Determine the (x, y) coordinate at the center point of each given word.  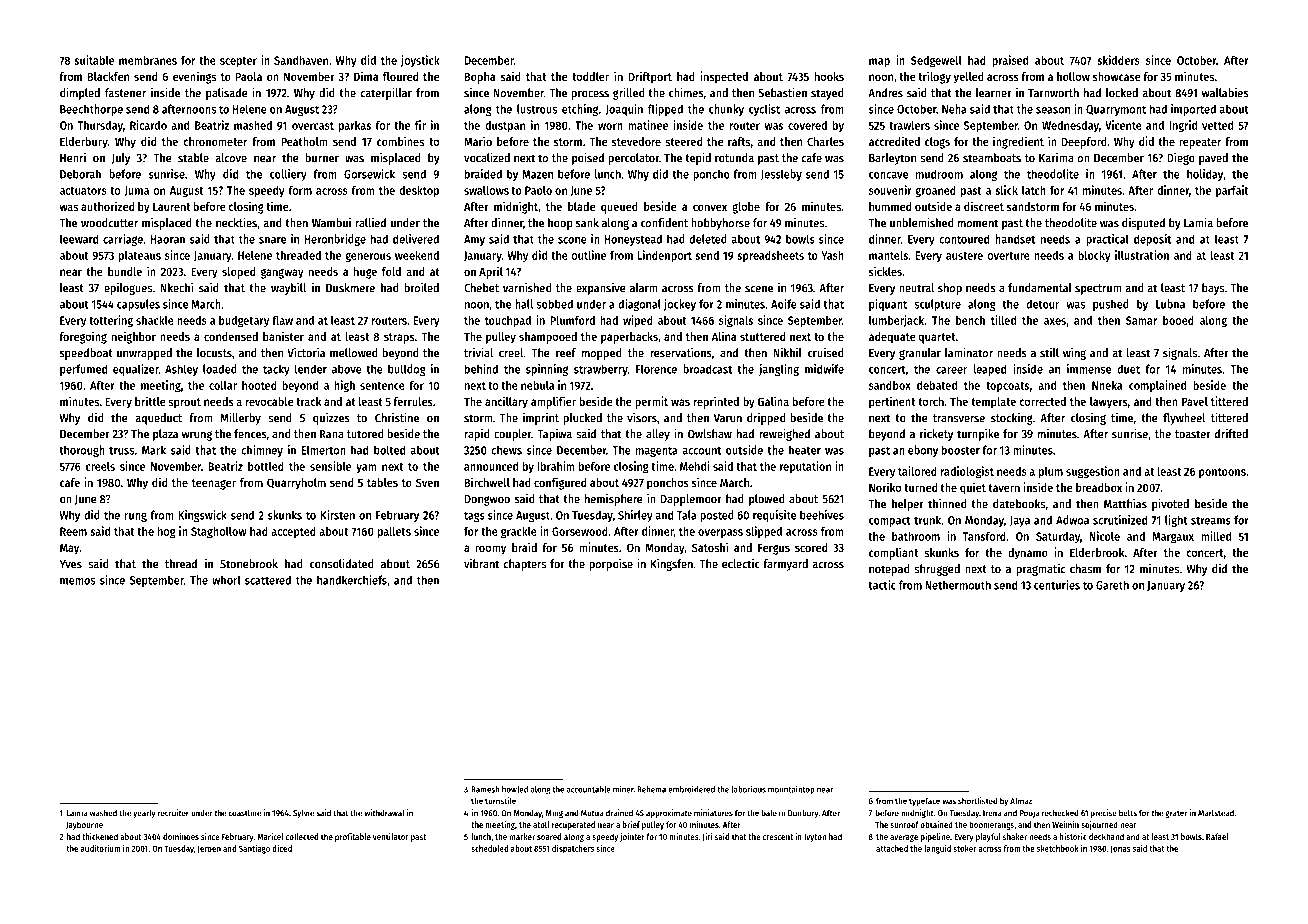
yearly (144, 813)
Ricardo (148, 125)
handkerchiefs (352, 580)
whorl (226, 580)
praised (1010, 61)
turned (920, 487)
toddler (590, 76)
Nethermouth (958, 585)
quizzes (331, 419)
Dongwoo (487, 500)
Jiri (707, 837)
